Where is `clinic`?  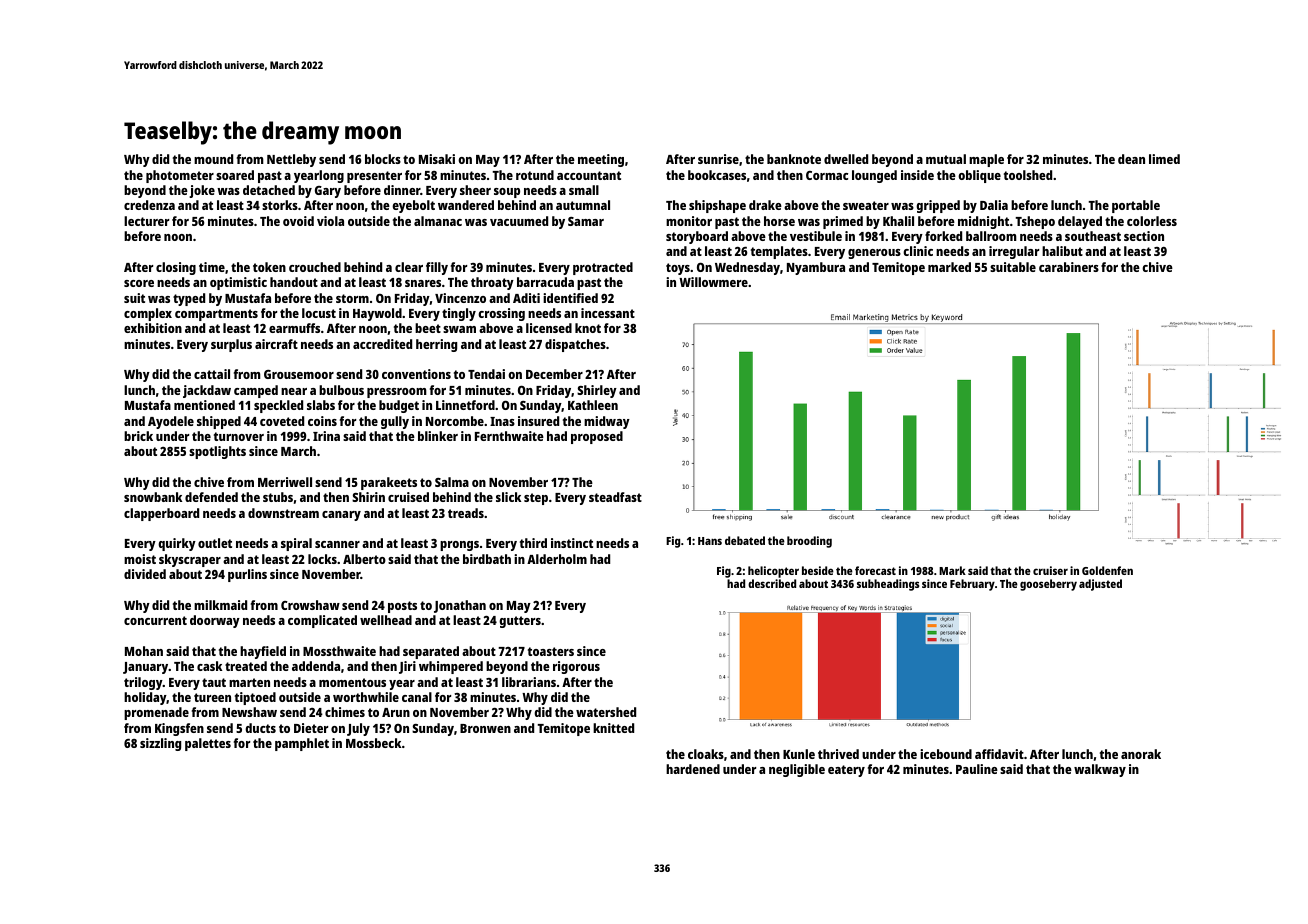
clinic is located at coordinates (918, 251).
